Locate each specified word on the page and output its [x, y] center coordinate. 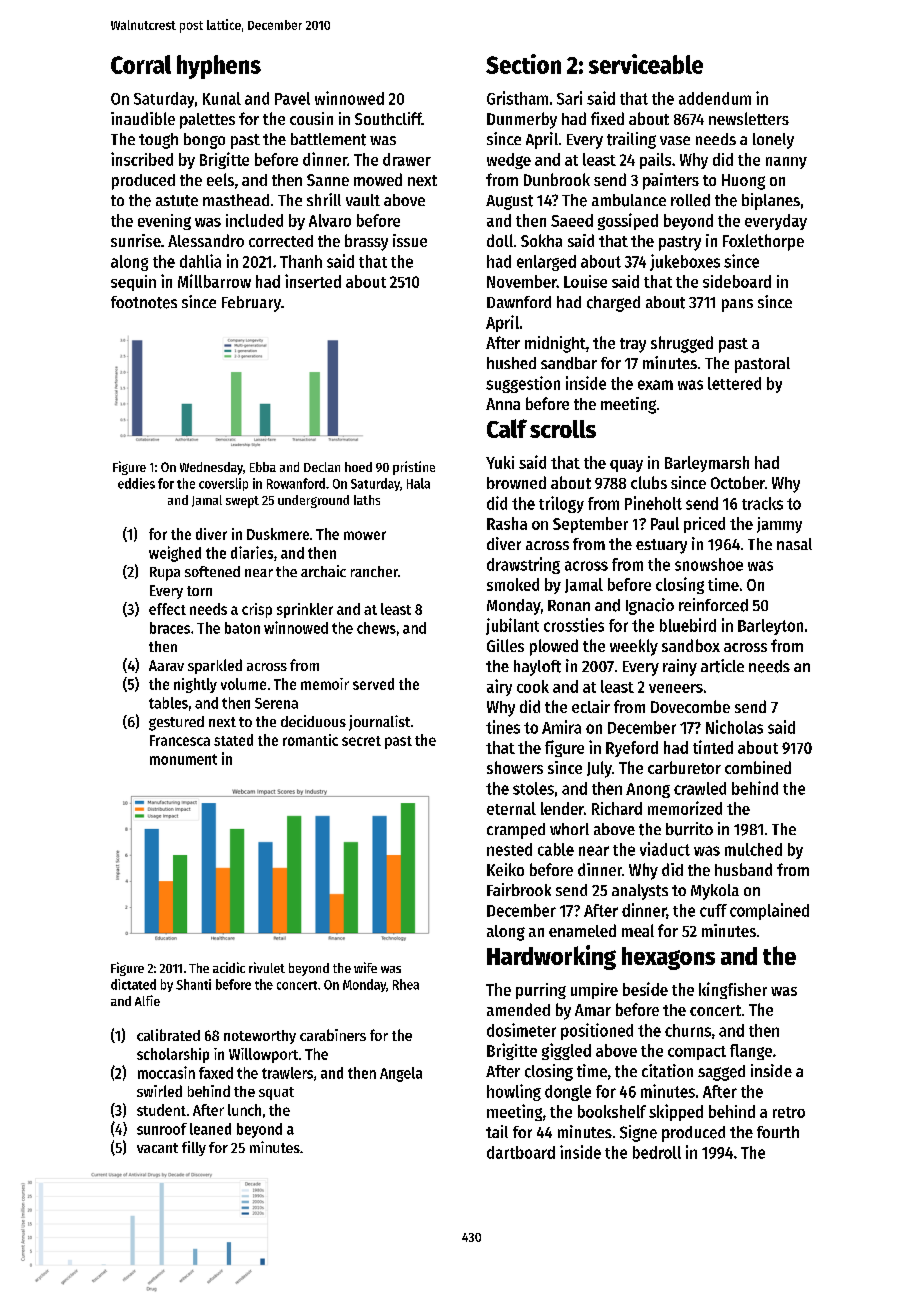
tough [158, 141]
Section [523, 64]
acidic [229, 967]
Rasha [507, 523]
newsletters [749, 118]
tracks [762, 503]
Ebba [263, 467]
